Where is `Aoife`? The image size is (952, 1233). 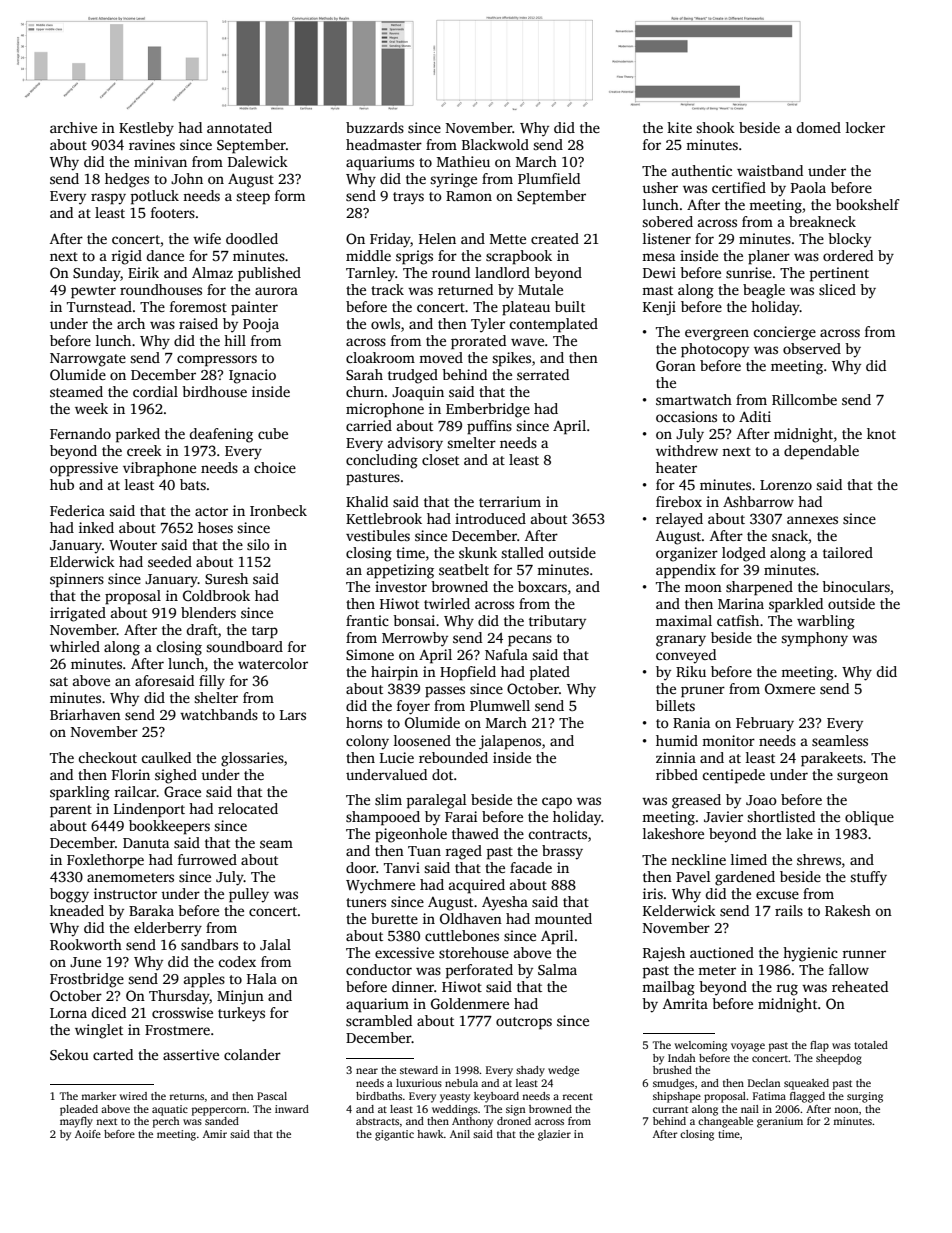
Aoife is located at coordinates (88, 1134).
